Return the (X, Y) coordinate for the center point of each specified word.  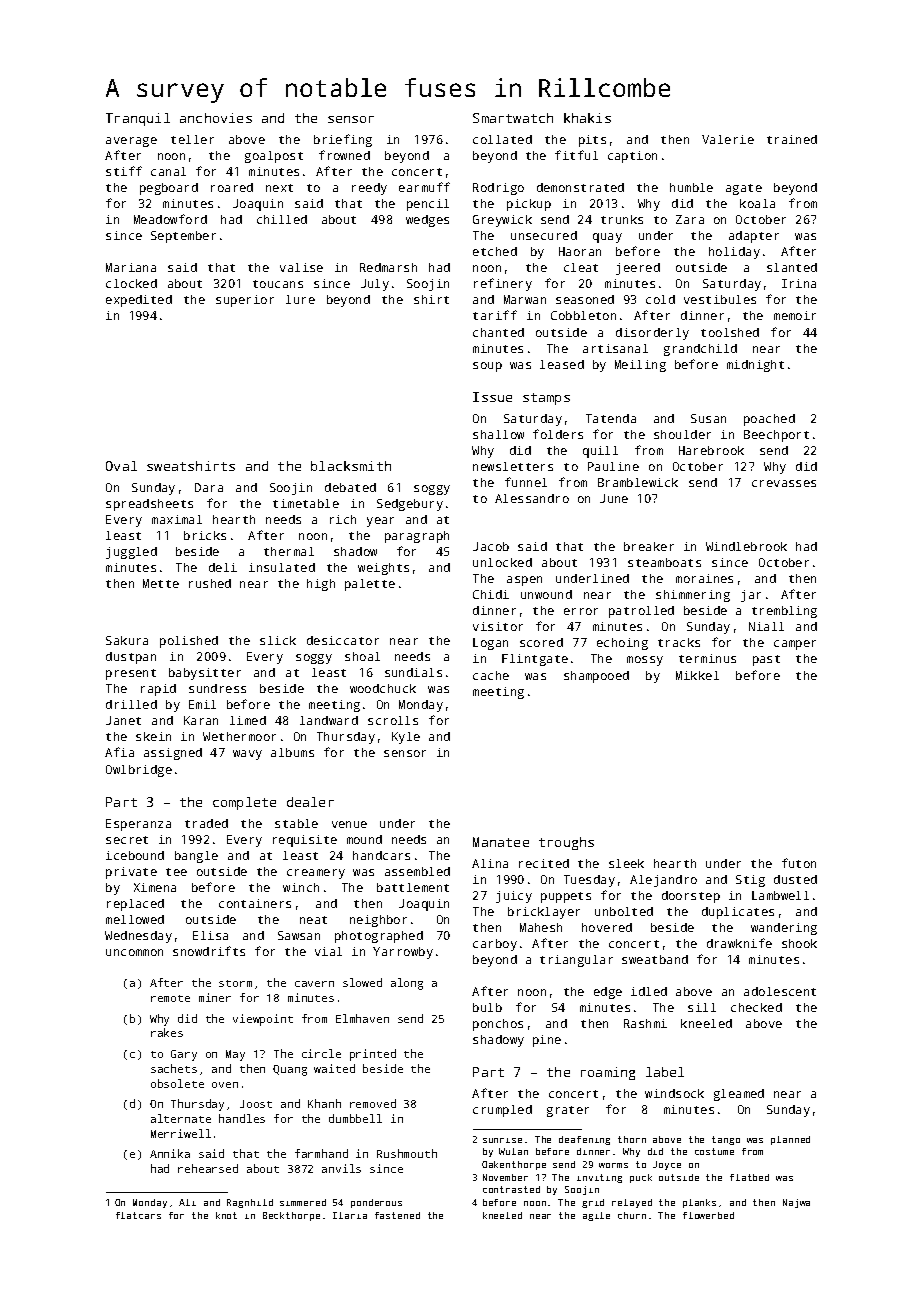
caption (632, 157)
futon (799, 863)
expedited (139, 301)
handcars (381, 855)
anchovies (216, 118)
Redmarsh (388, 267)
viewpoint (263, 1020)
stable (296, 823)
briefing (343, 140)
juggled (131, 553)
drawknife (739, 943)
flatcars (138, 1215)
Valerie (728, 139)
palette (370, 585)
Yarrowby (403, 953)
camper (795, 645)
